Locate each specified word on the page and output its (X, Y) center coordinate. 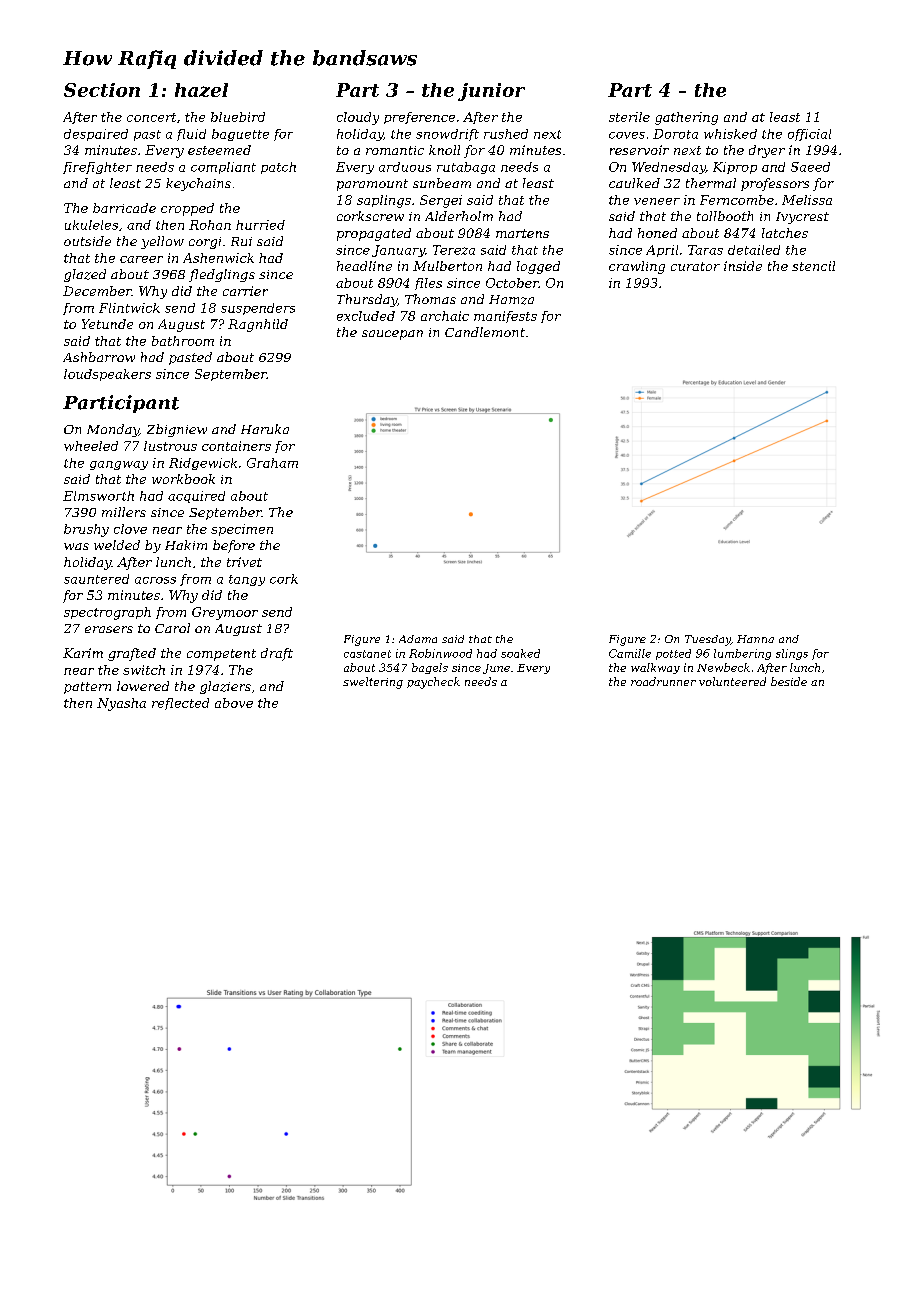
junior (491, 92)
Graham (272, 463)
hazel (201, 90)
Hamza (511, 300)
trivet (244, 562)
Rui (241, 241)
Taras (705, 250)
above (234, 703)
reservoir (639, 150)
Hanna (755, 639)
